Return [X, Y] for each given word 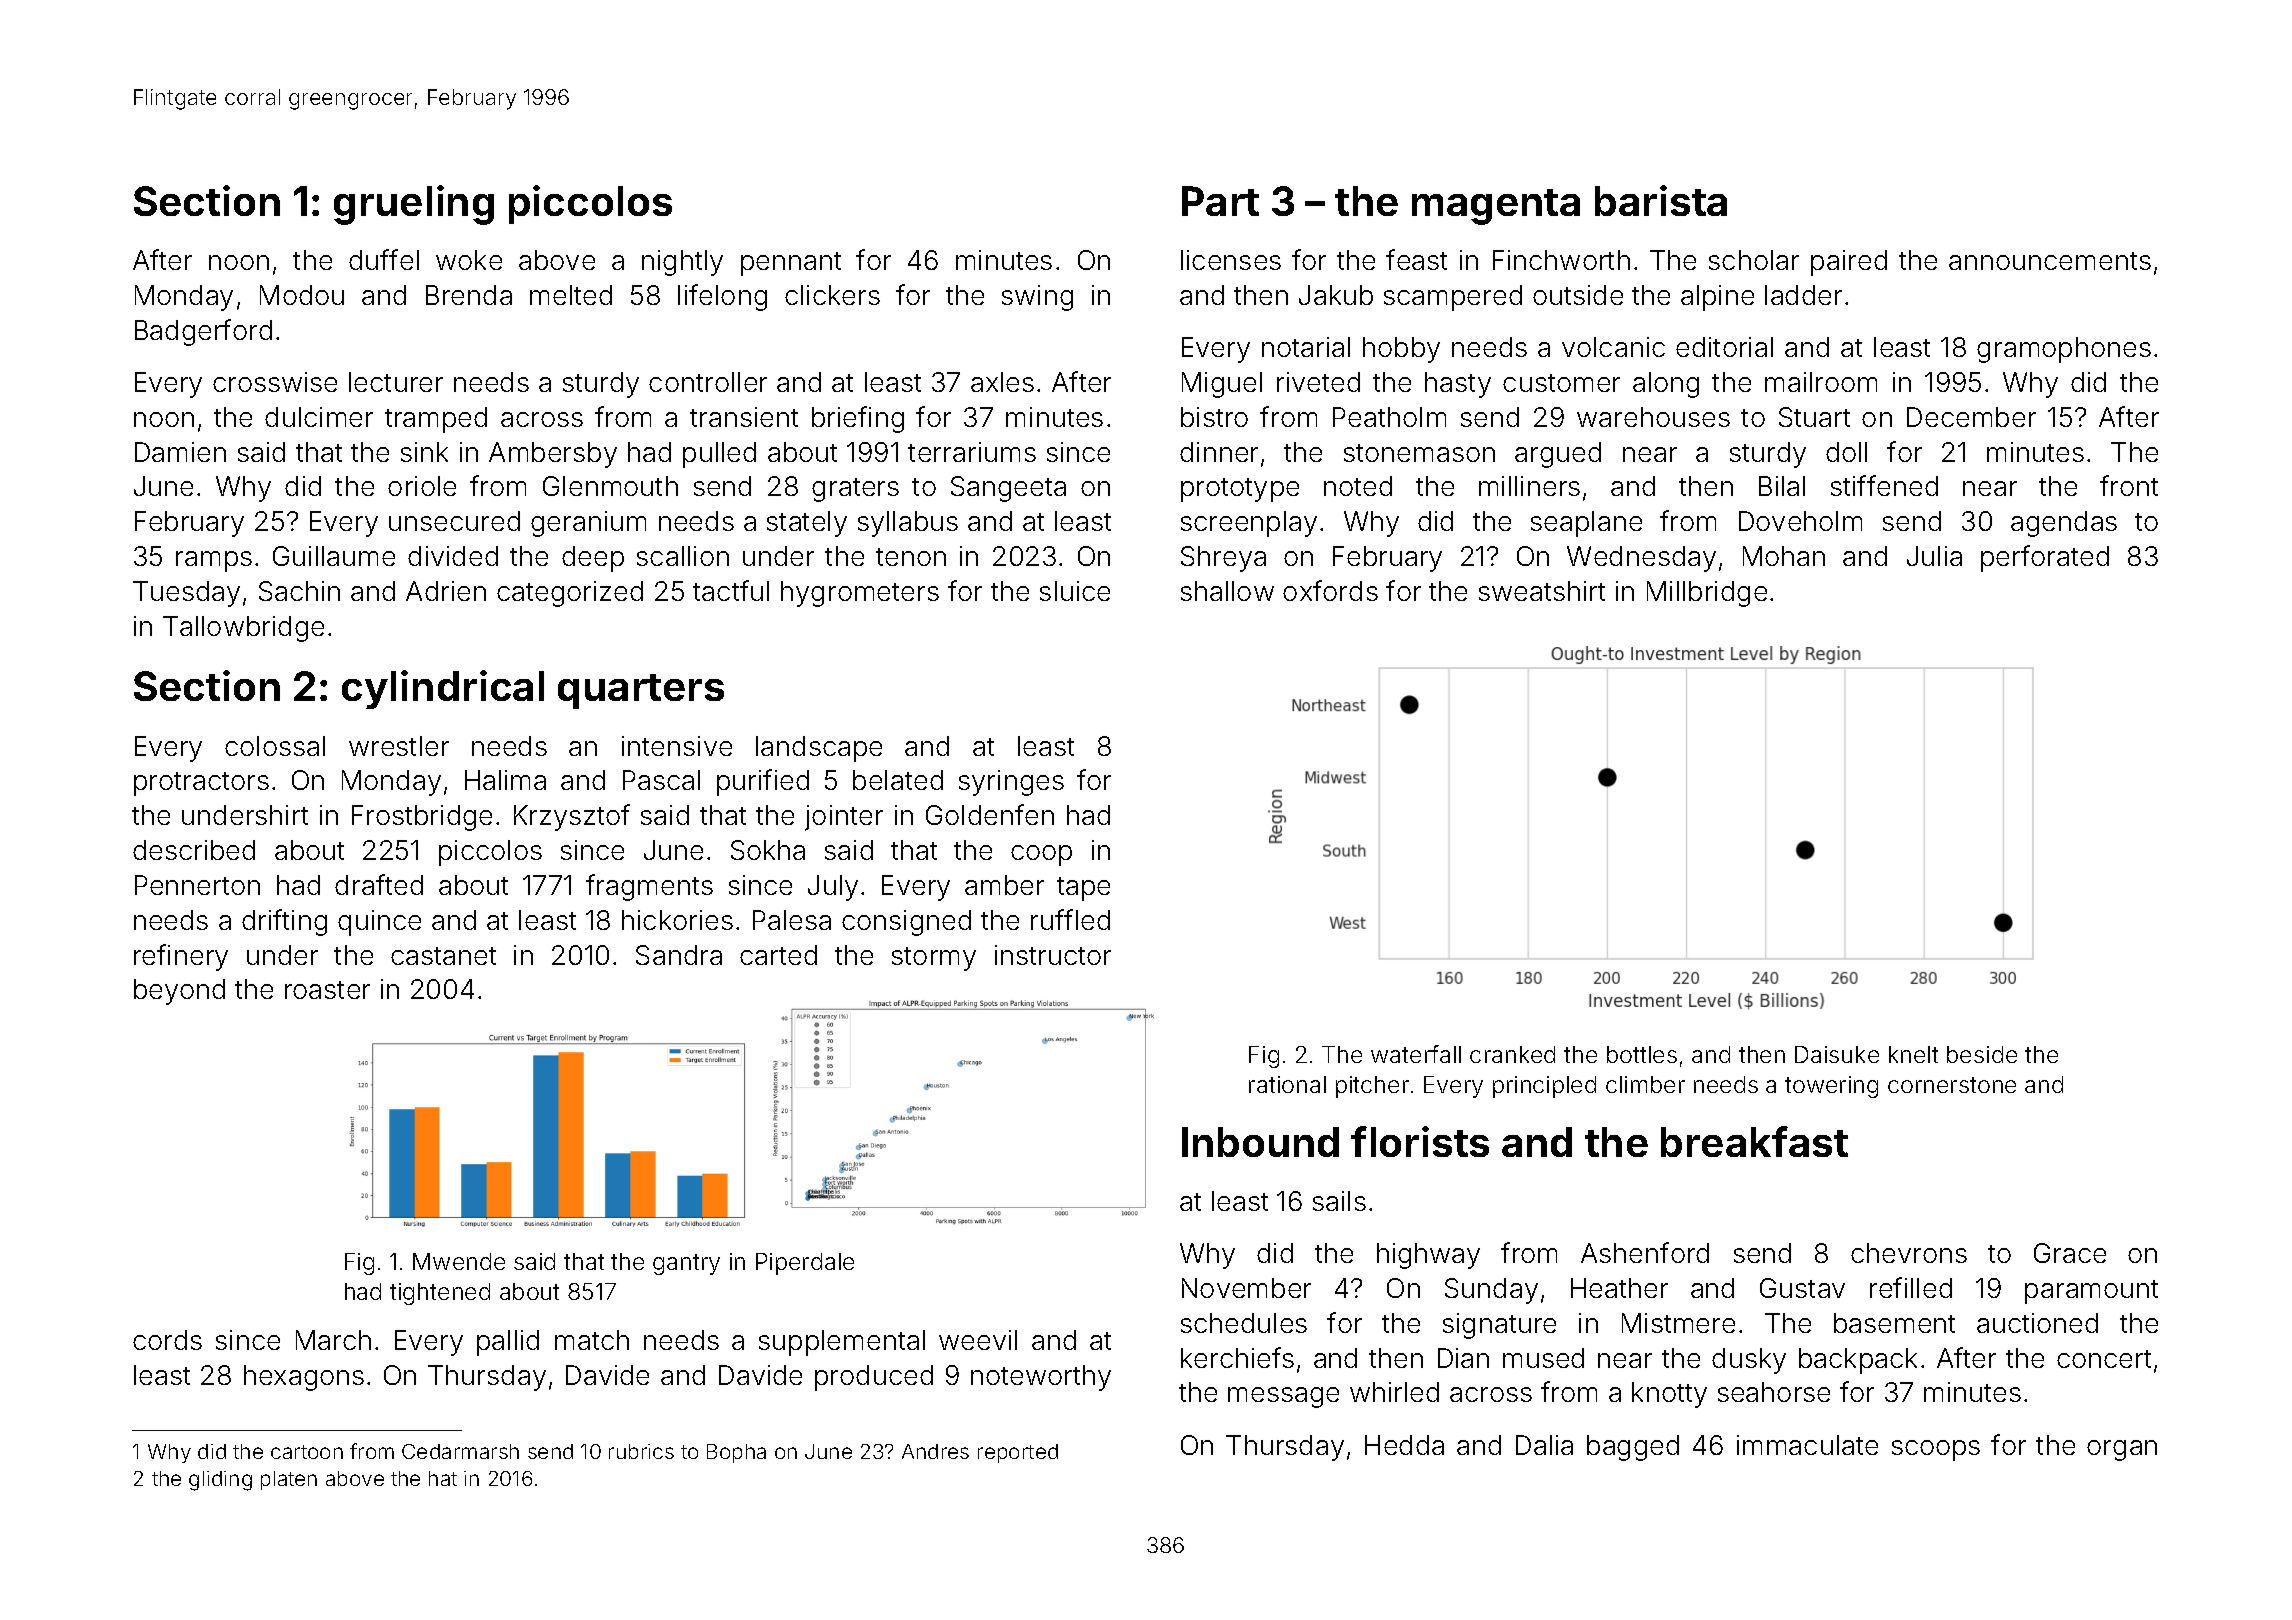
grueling [414, 205]
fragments [649, 887]
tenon [911, 557]
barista [1661, 200]
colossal [275, 746]
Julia [1934, 556]
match [592, 1340]
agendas [2064, 524]
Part [1220, 201]
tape [1083, 889]
